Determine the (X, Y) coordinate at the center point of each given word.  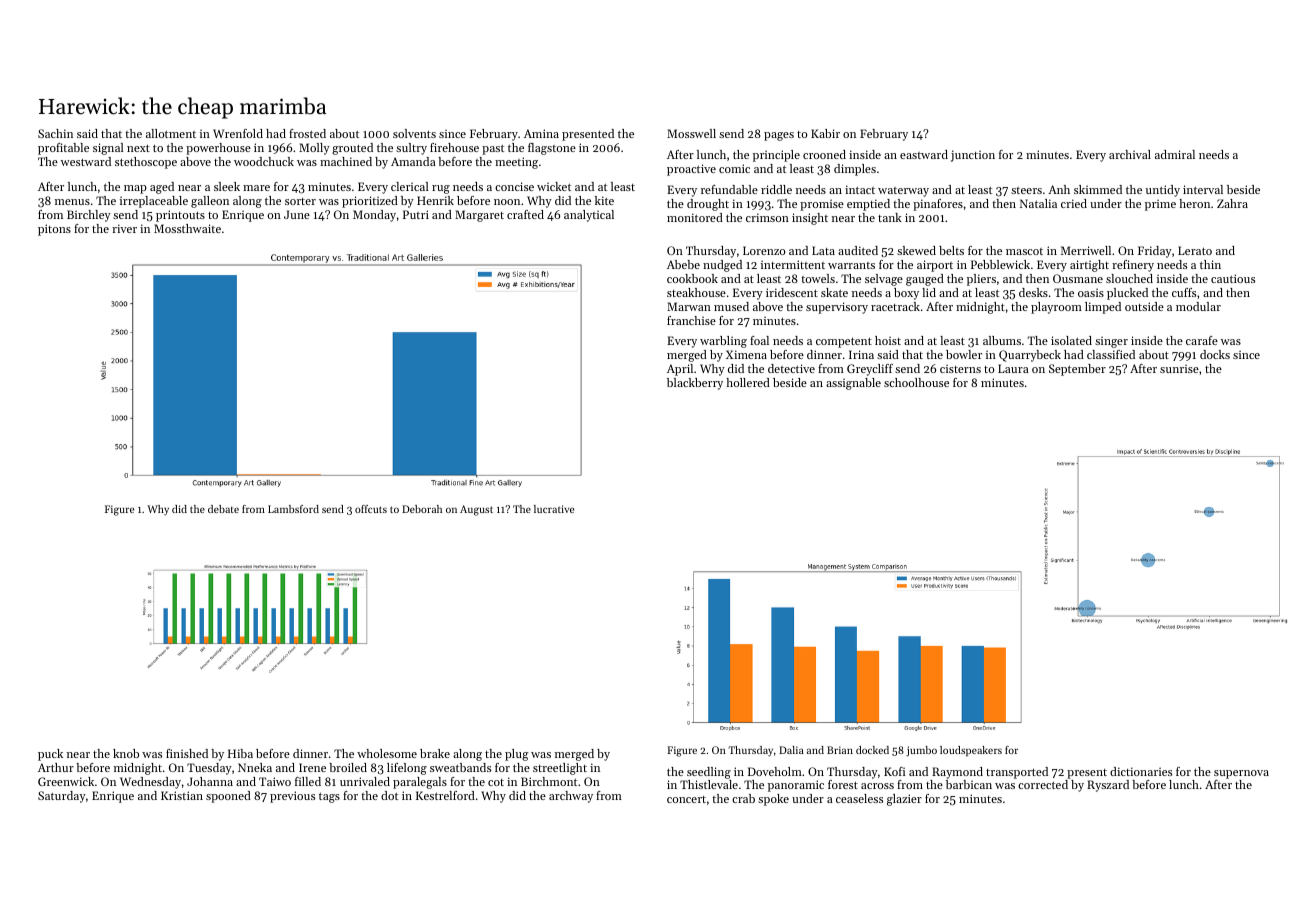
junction (973, 156)
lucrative (554, 509)
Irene (312, 767)
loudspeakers (971, 751)
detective (791, 368)
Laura (1013, 368)
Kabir (825, 133)
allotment (171, 133)
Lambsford (293, 509)
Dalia (791, 750)
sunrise (1179, 368)
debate (223, 509)
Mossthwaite (187, 228)
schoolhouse (916, 382)
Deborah (422, 509)
